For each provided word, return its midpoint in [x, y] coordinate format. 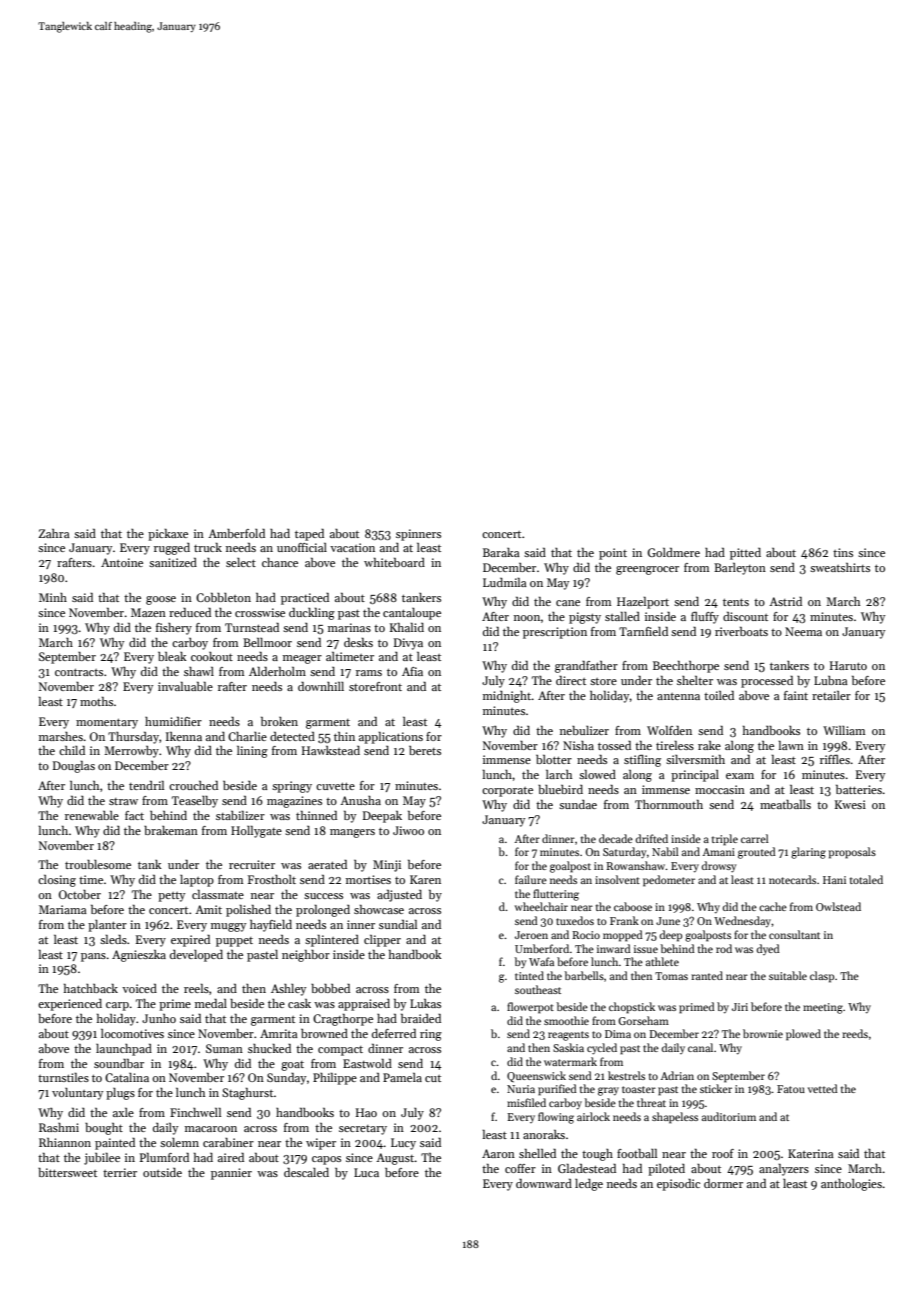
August [395, 1159]
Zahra [54, 533]
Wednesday [743, 922]
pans [93, 957]
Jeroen [531, 935]
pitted [745, 554]
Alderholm [277, 671]
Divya [408, 644]
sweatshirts [840, 567]
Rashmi [59, 1127]
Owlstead [838, 906]
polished [248, 911]
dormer [723, 1183]
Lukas [425, 1003]
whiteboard [394, 562]
